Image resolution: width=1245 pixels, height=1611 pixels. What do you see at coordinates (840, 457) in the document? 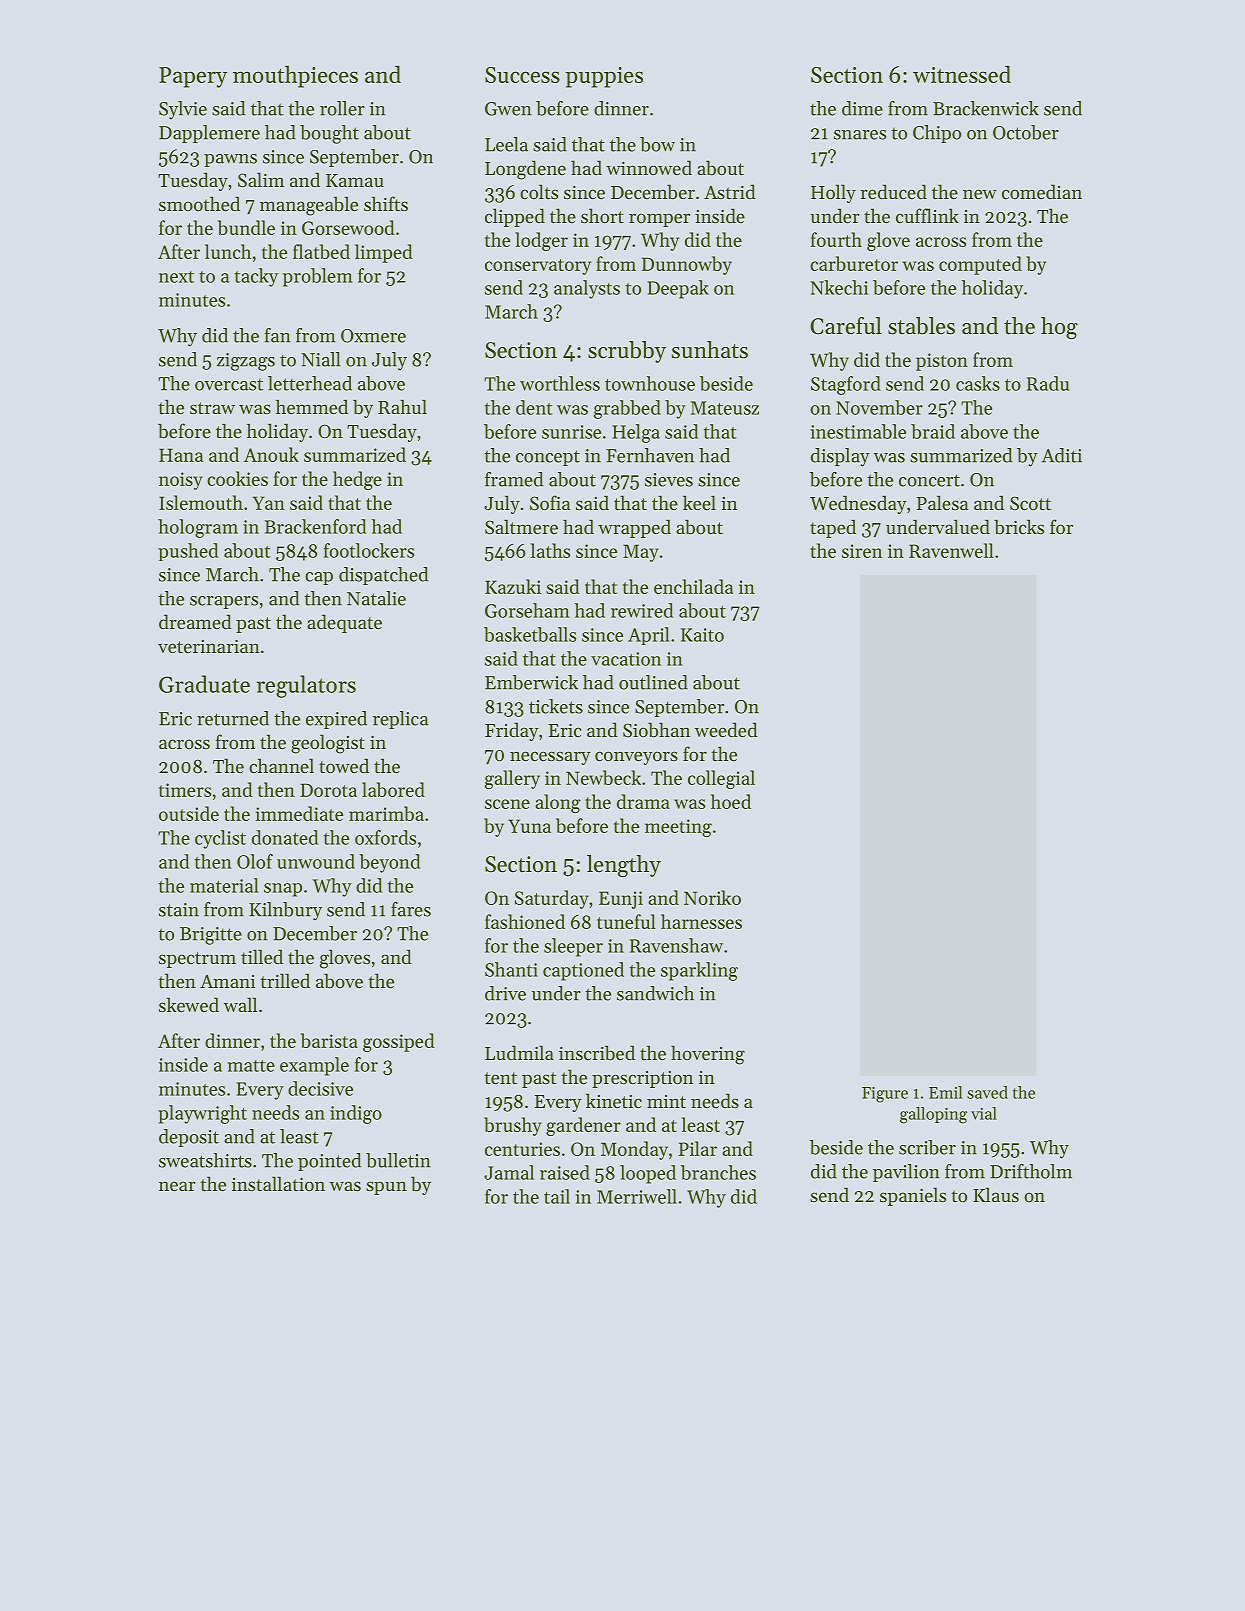
I see `display` at bounding box center [840, 457].
